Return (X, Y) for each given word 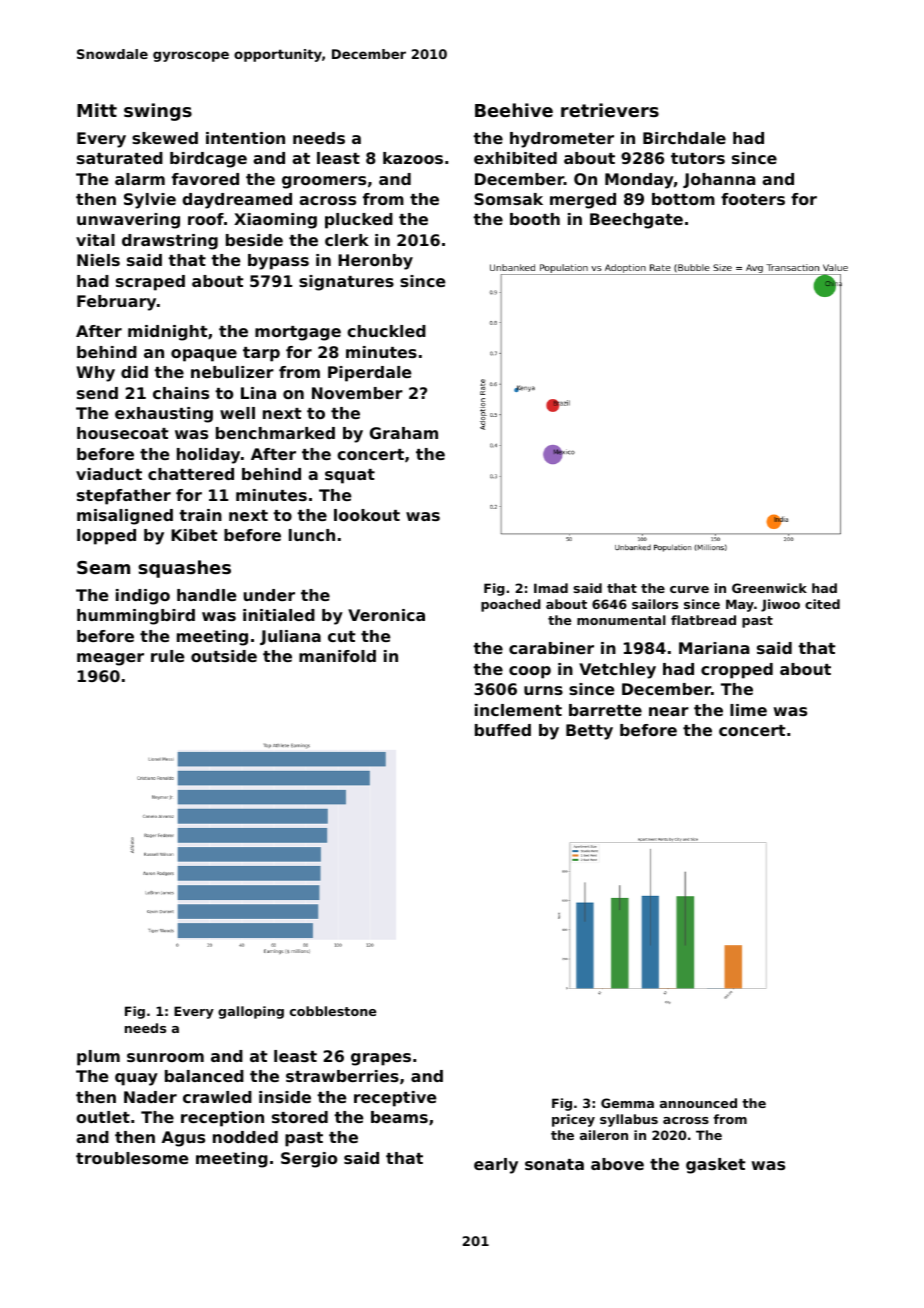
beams (399, 1117)
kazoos (413, 158)
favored (205, 179)
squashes (184, 569)
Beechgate (636, 221)
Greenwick (769, 588)
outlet (103, 1117)
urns (543, 690)
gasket (715, 1166)
